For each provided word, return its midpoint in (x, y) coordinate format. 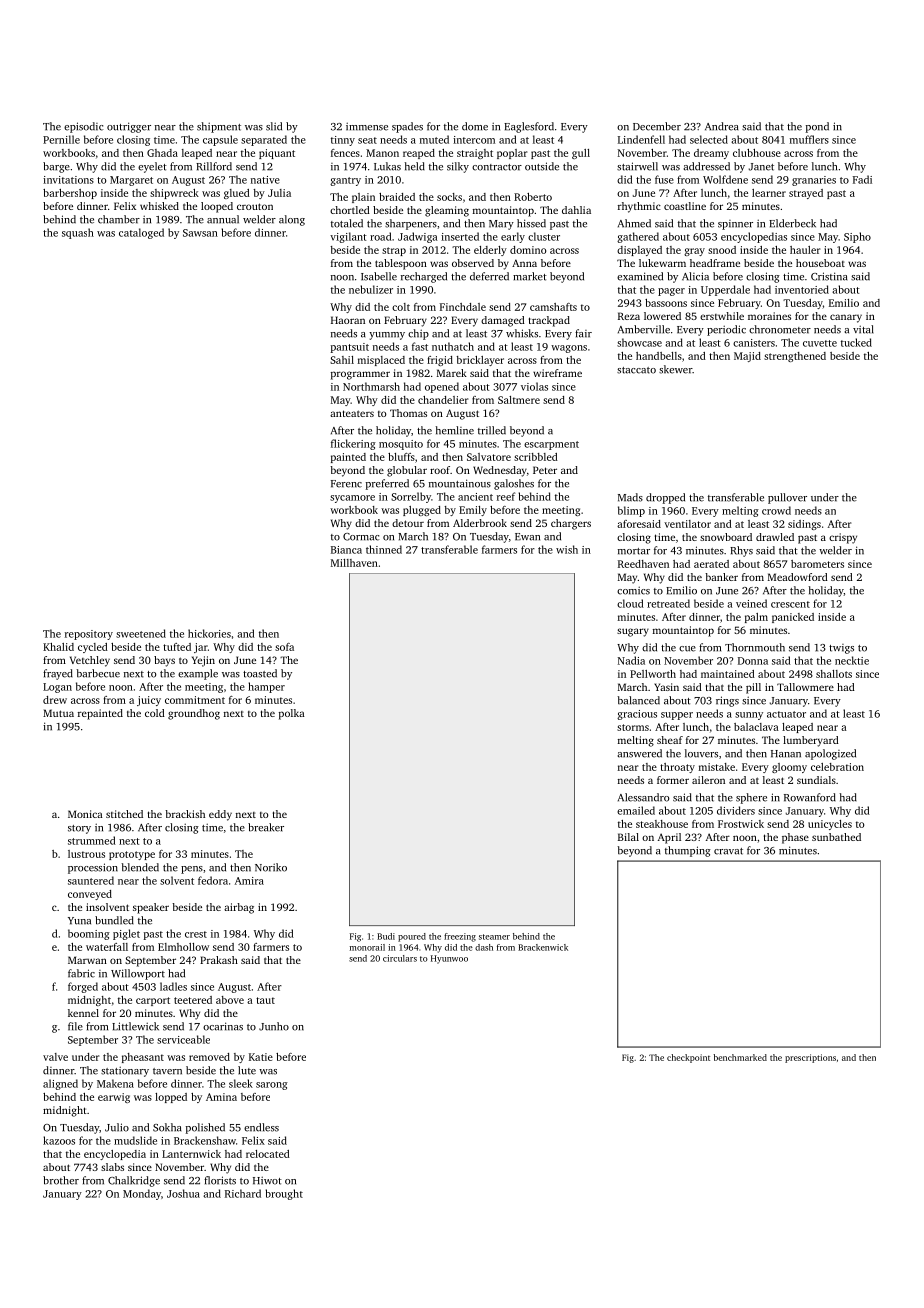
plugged (422, 511)
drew (55, 700)
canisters (754, 343)
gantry (345, 181)
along (292, 220)
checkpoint (688, 1058)
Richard (243, 1193)
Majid (747, 357)
